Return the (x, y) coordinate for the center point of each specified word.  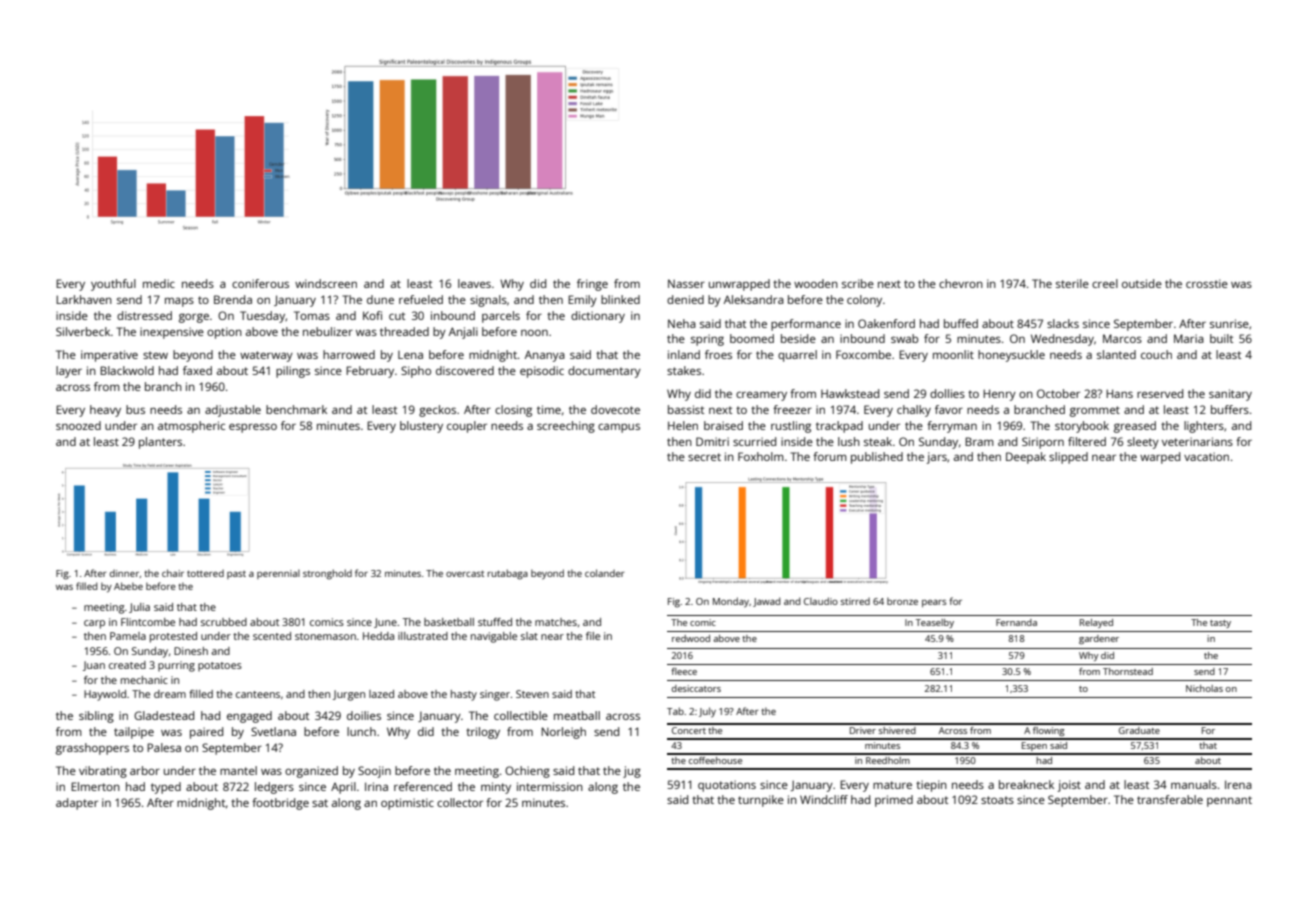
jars (937, 458)
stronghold (327, 574)
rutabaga (507, 574)
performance (806, 325)
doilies (364, 715)
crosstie (1207, 283)
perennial (278, 574)
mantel (238, 770)
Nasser (686, 283)
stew (155, 355)
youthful (113, 285)
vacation (1206, 456)
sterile (1072, 283)
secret (704, 457)
